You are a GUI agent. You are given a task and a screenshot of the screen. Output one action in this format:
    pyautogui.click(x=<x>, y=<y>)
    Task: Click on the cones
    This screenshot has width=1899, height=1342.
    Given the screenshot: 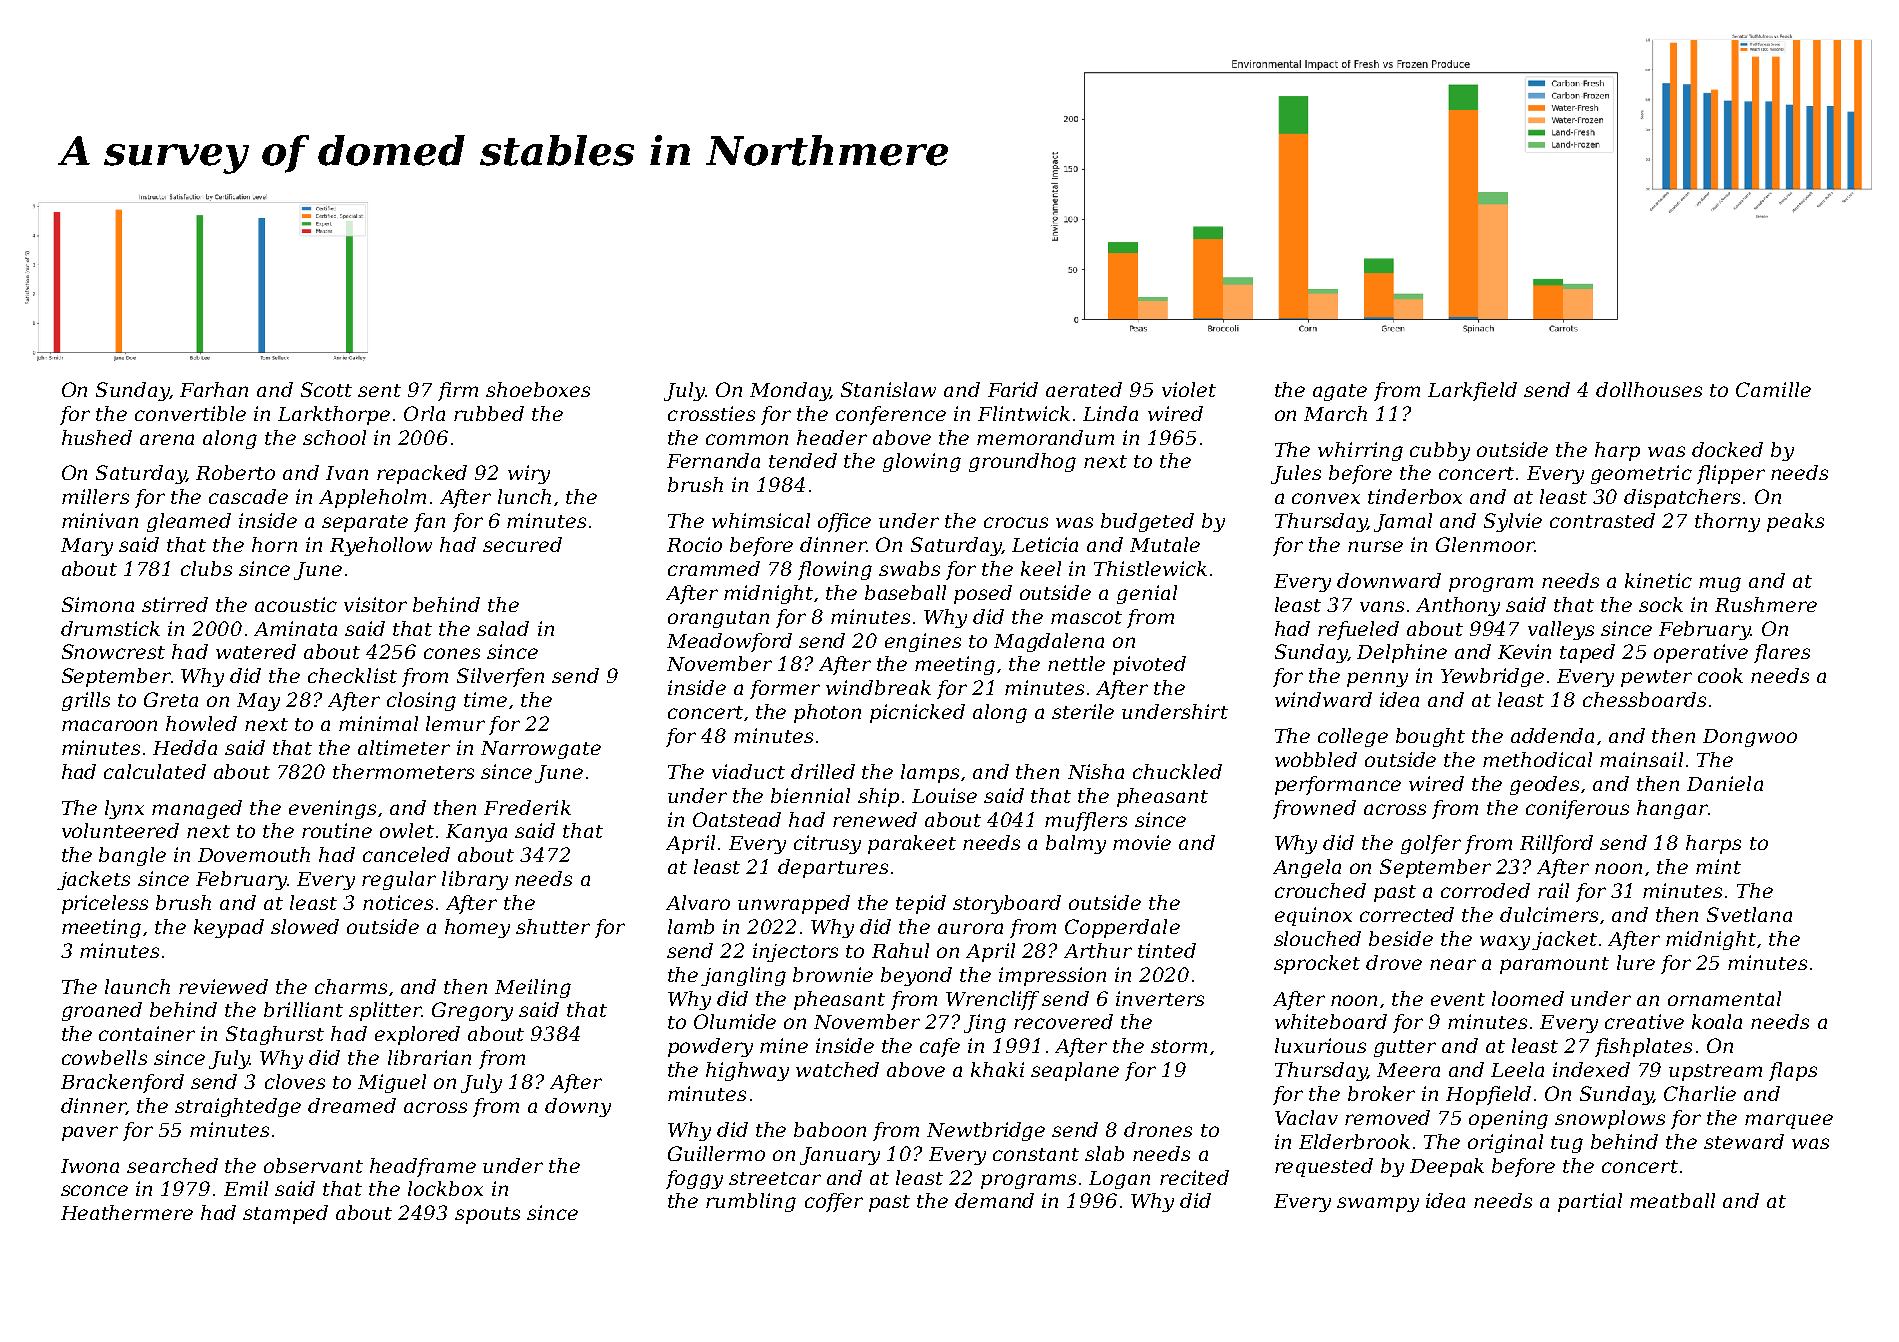 What is the action you would take?
    pyautogui.click(x=452, y=653)
